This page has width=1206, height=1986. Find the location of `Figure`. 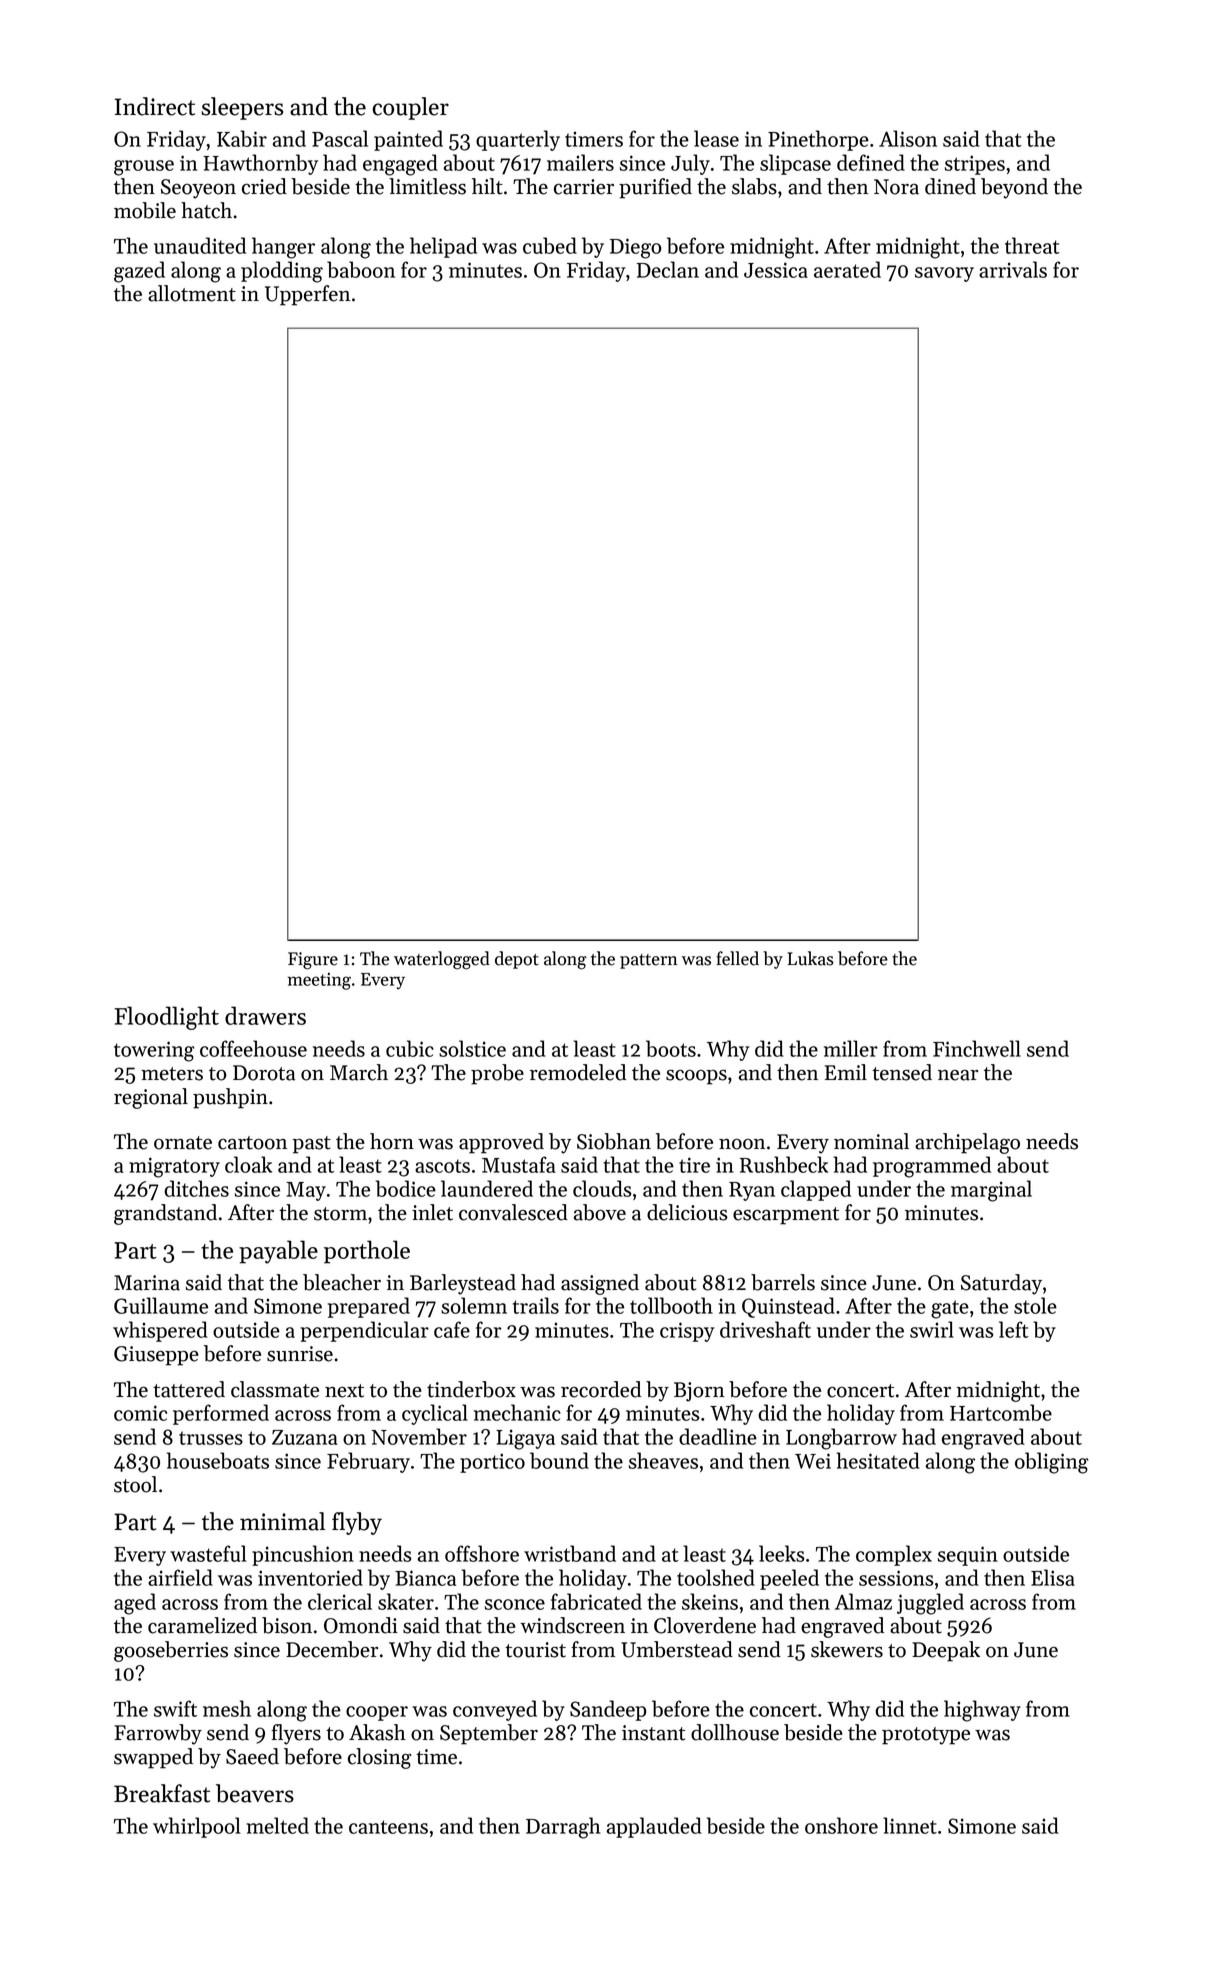

Figure is located at coordinates (313, 961).
